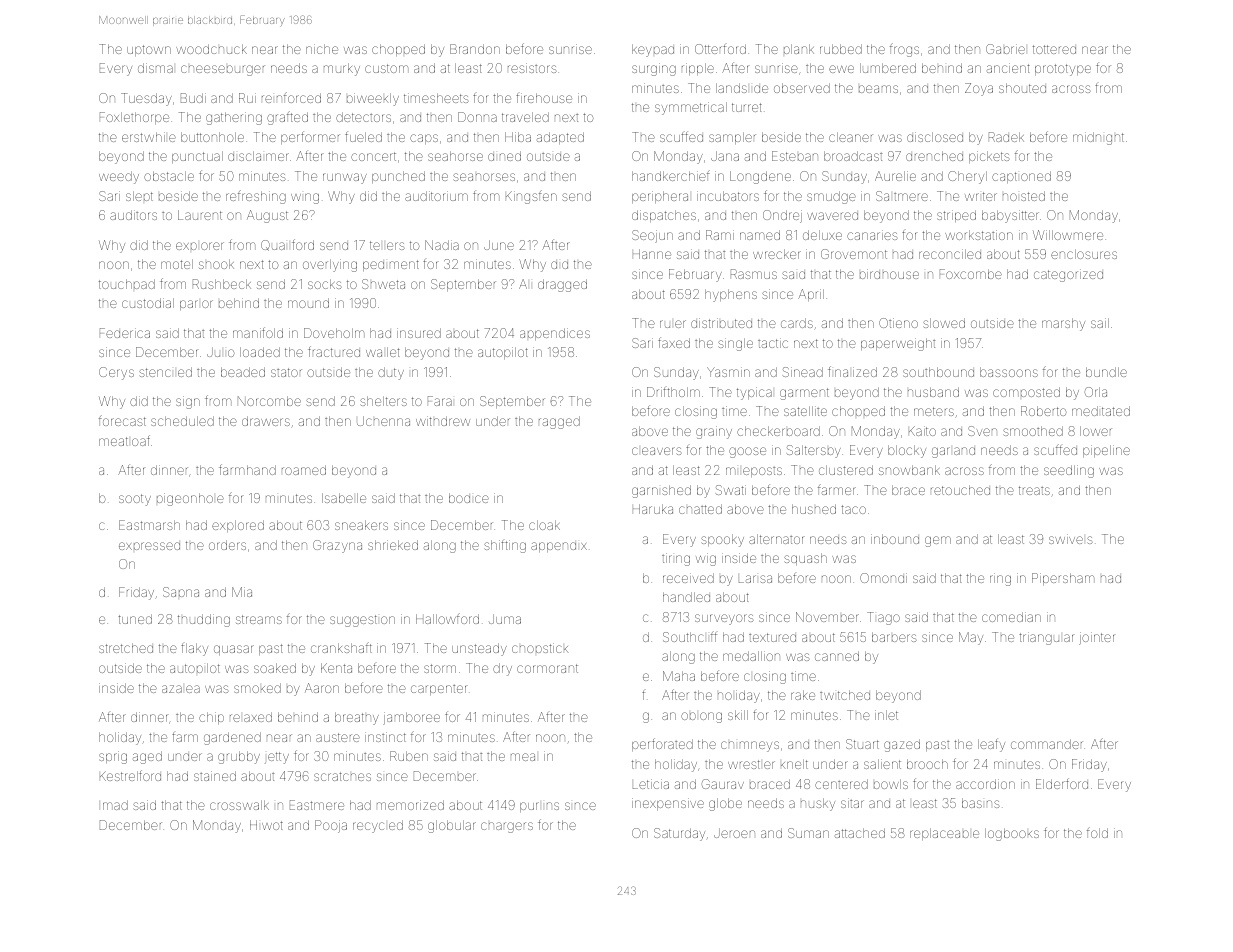 The height and width of the screenshot is (952, 1233). Describe the element at coordinates (234, 650) in the screenshot. I see `quasar` at that location.
